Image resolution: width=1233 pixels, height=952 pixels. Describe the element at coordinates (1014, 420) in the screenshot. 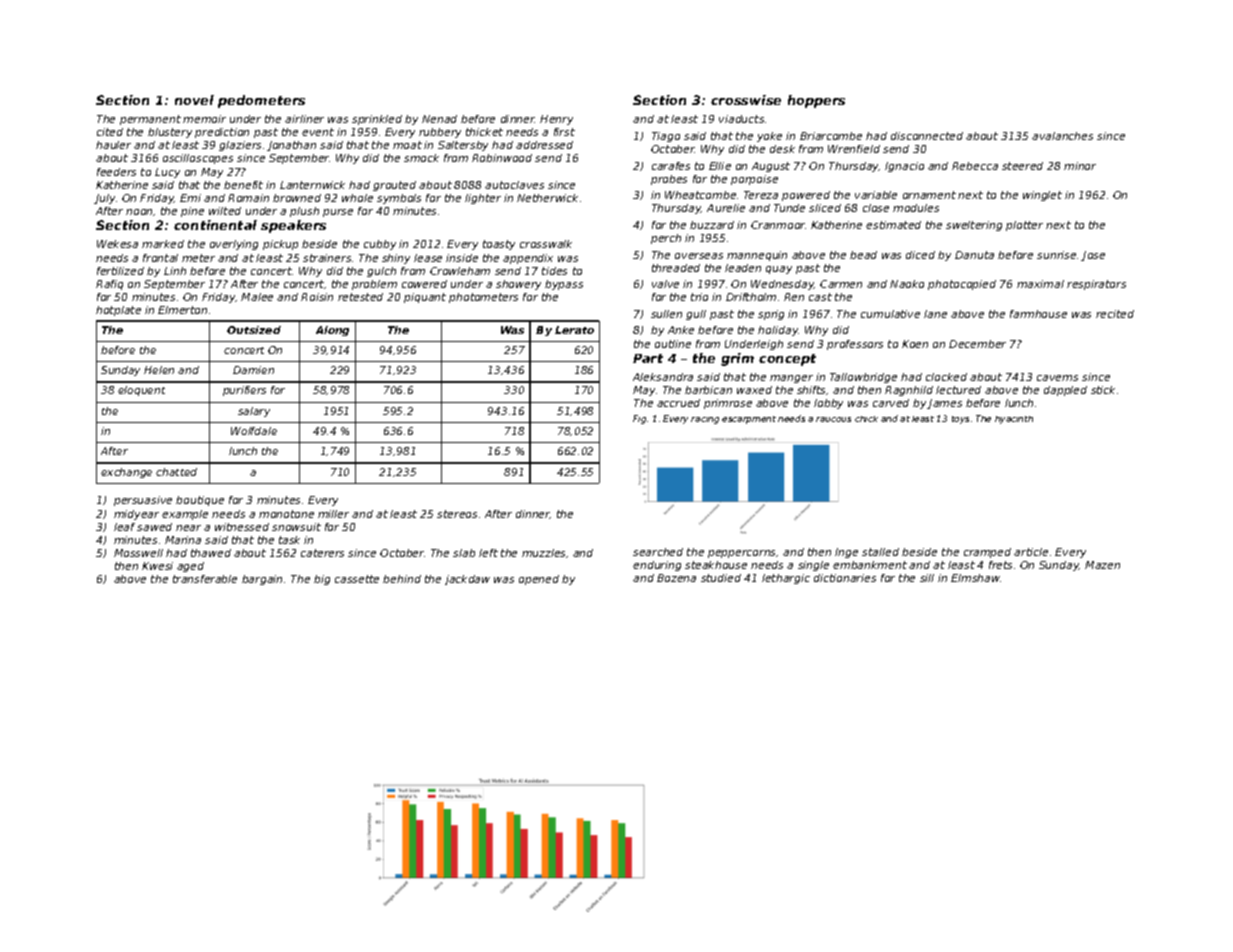

I see `hyacinth` at that location.
